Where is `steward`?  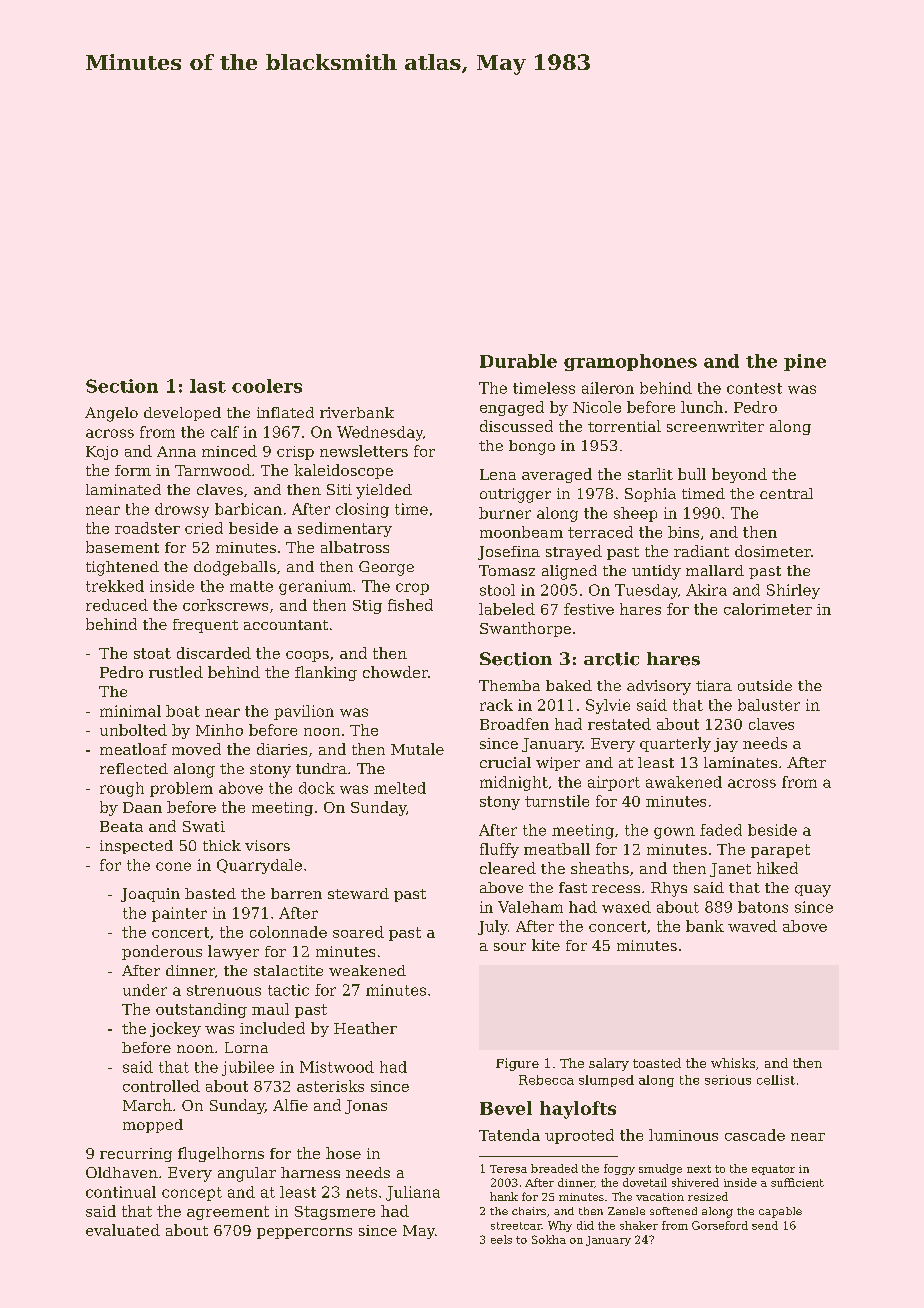
steward is located at coordinates (358, 893).
